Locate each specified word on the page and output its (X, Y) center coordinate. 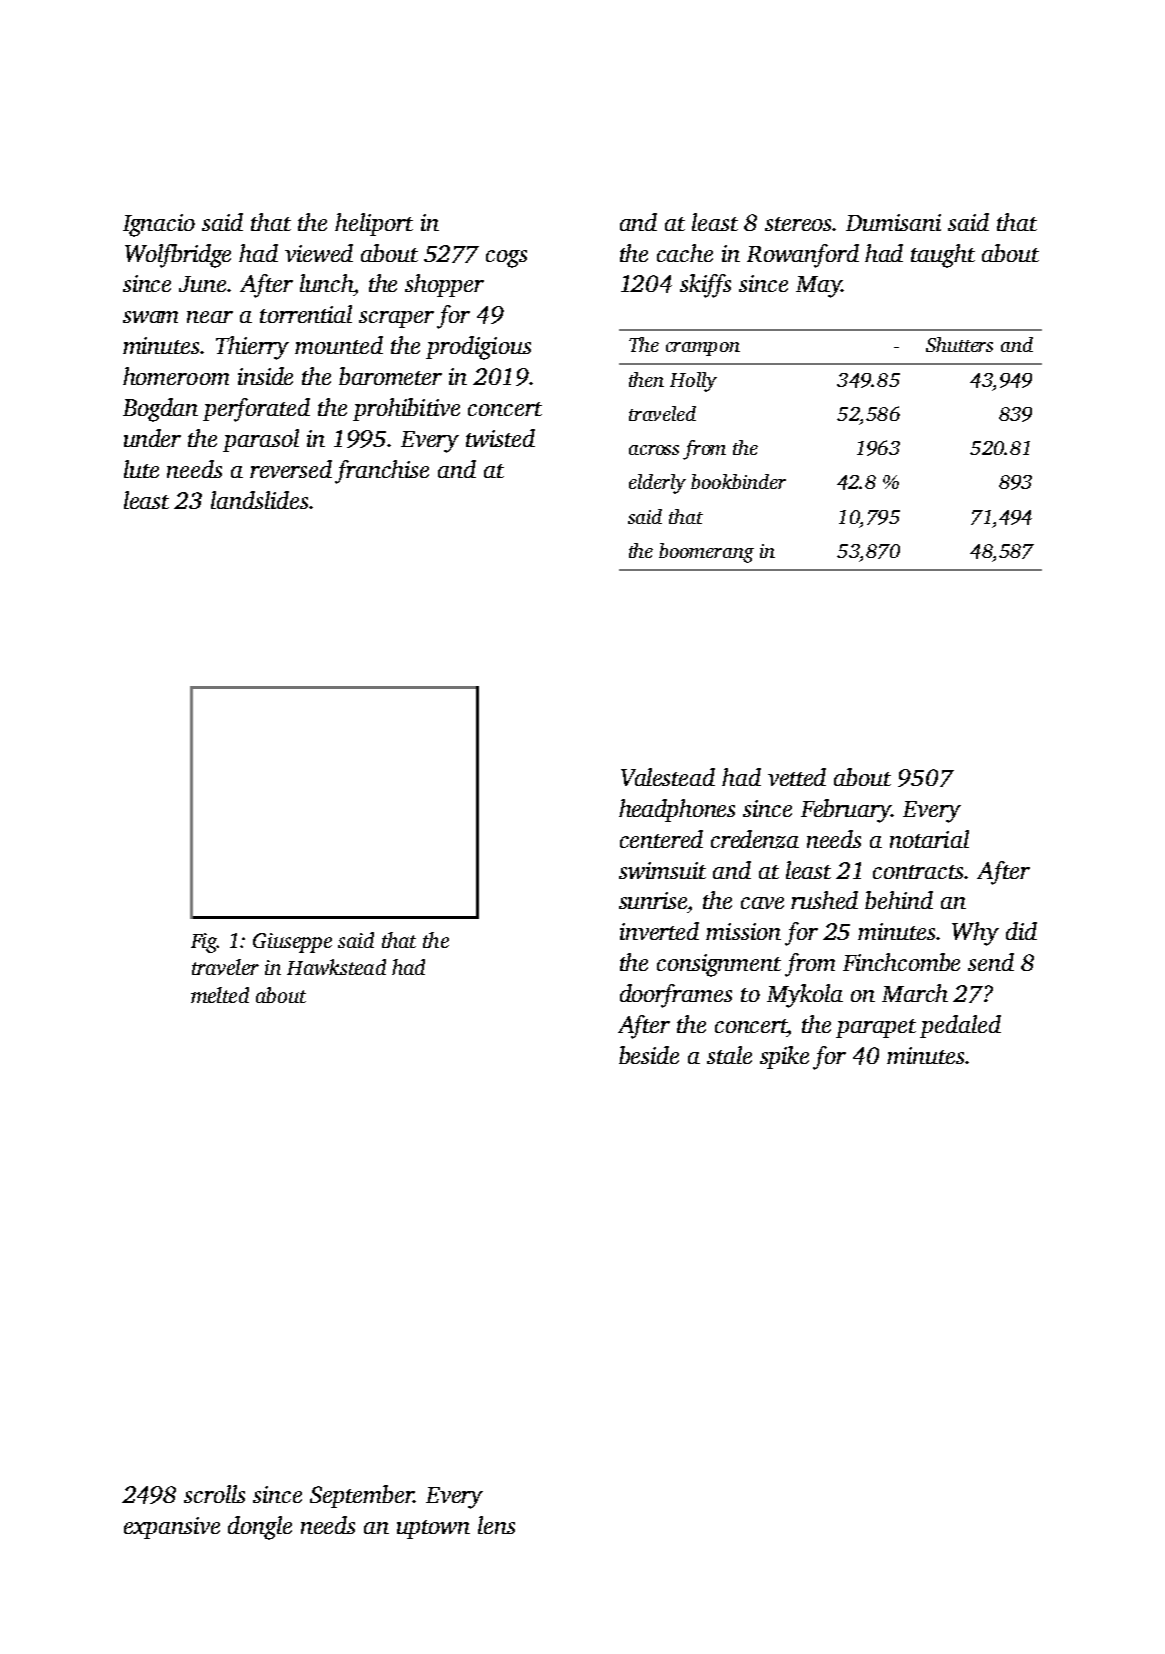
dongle (260, 1528)
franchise (382, 472)
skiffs (705, 286)
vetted (797, 777)
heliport (374, 224)
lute (141, 469)
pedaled (960, 1026)
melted (220, 995)
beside (649, 1055)
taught (943, 256)
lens (496, 1525)
